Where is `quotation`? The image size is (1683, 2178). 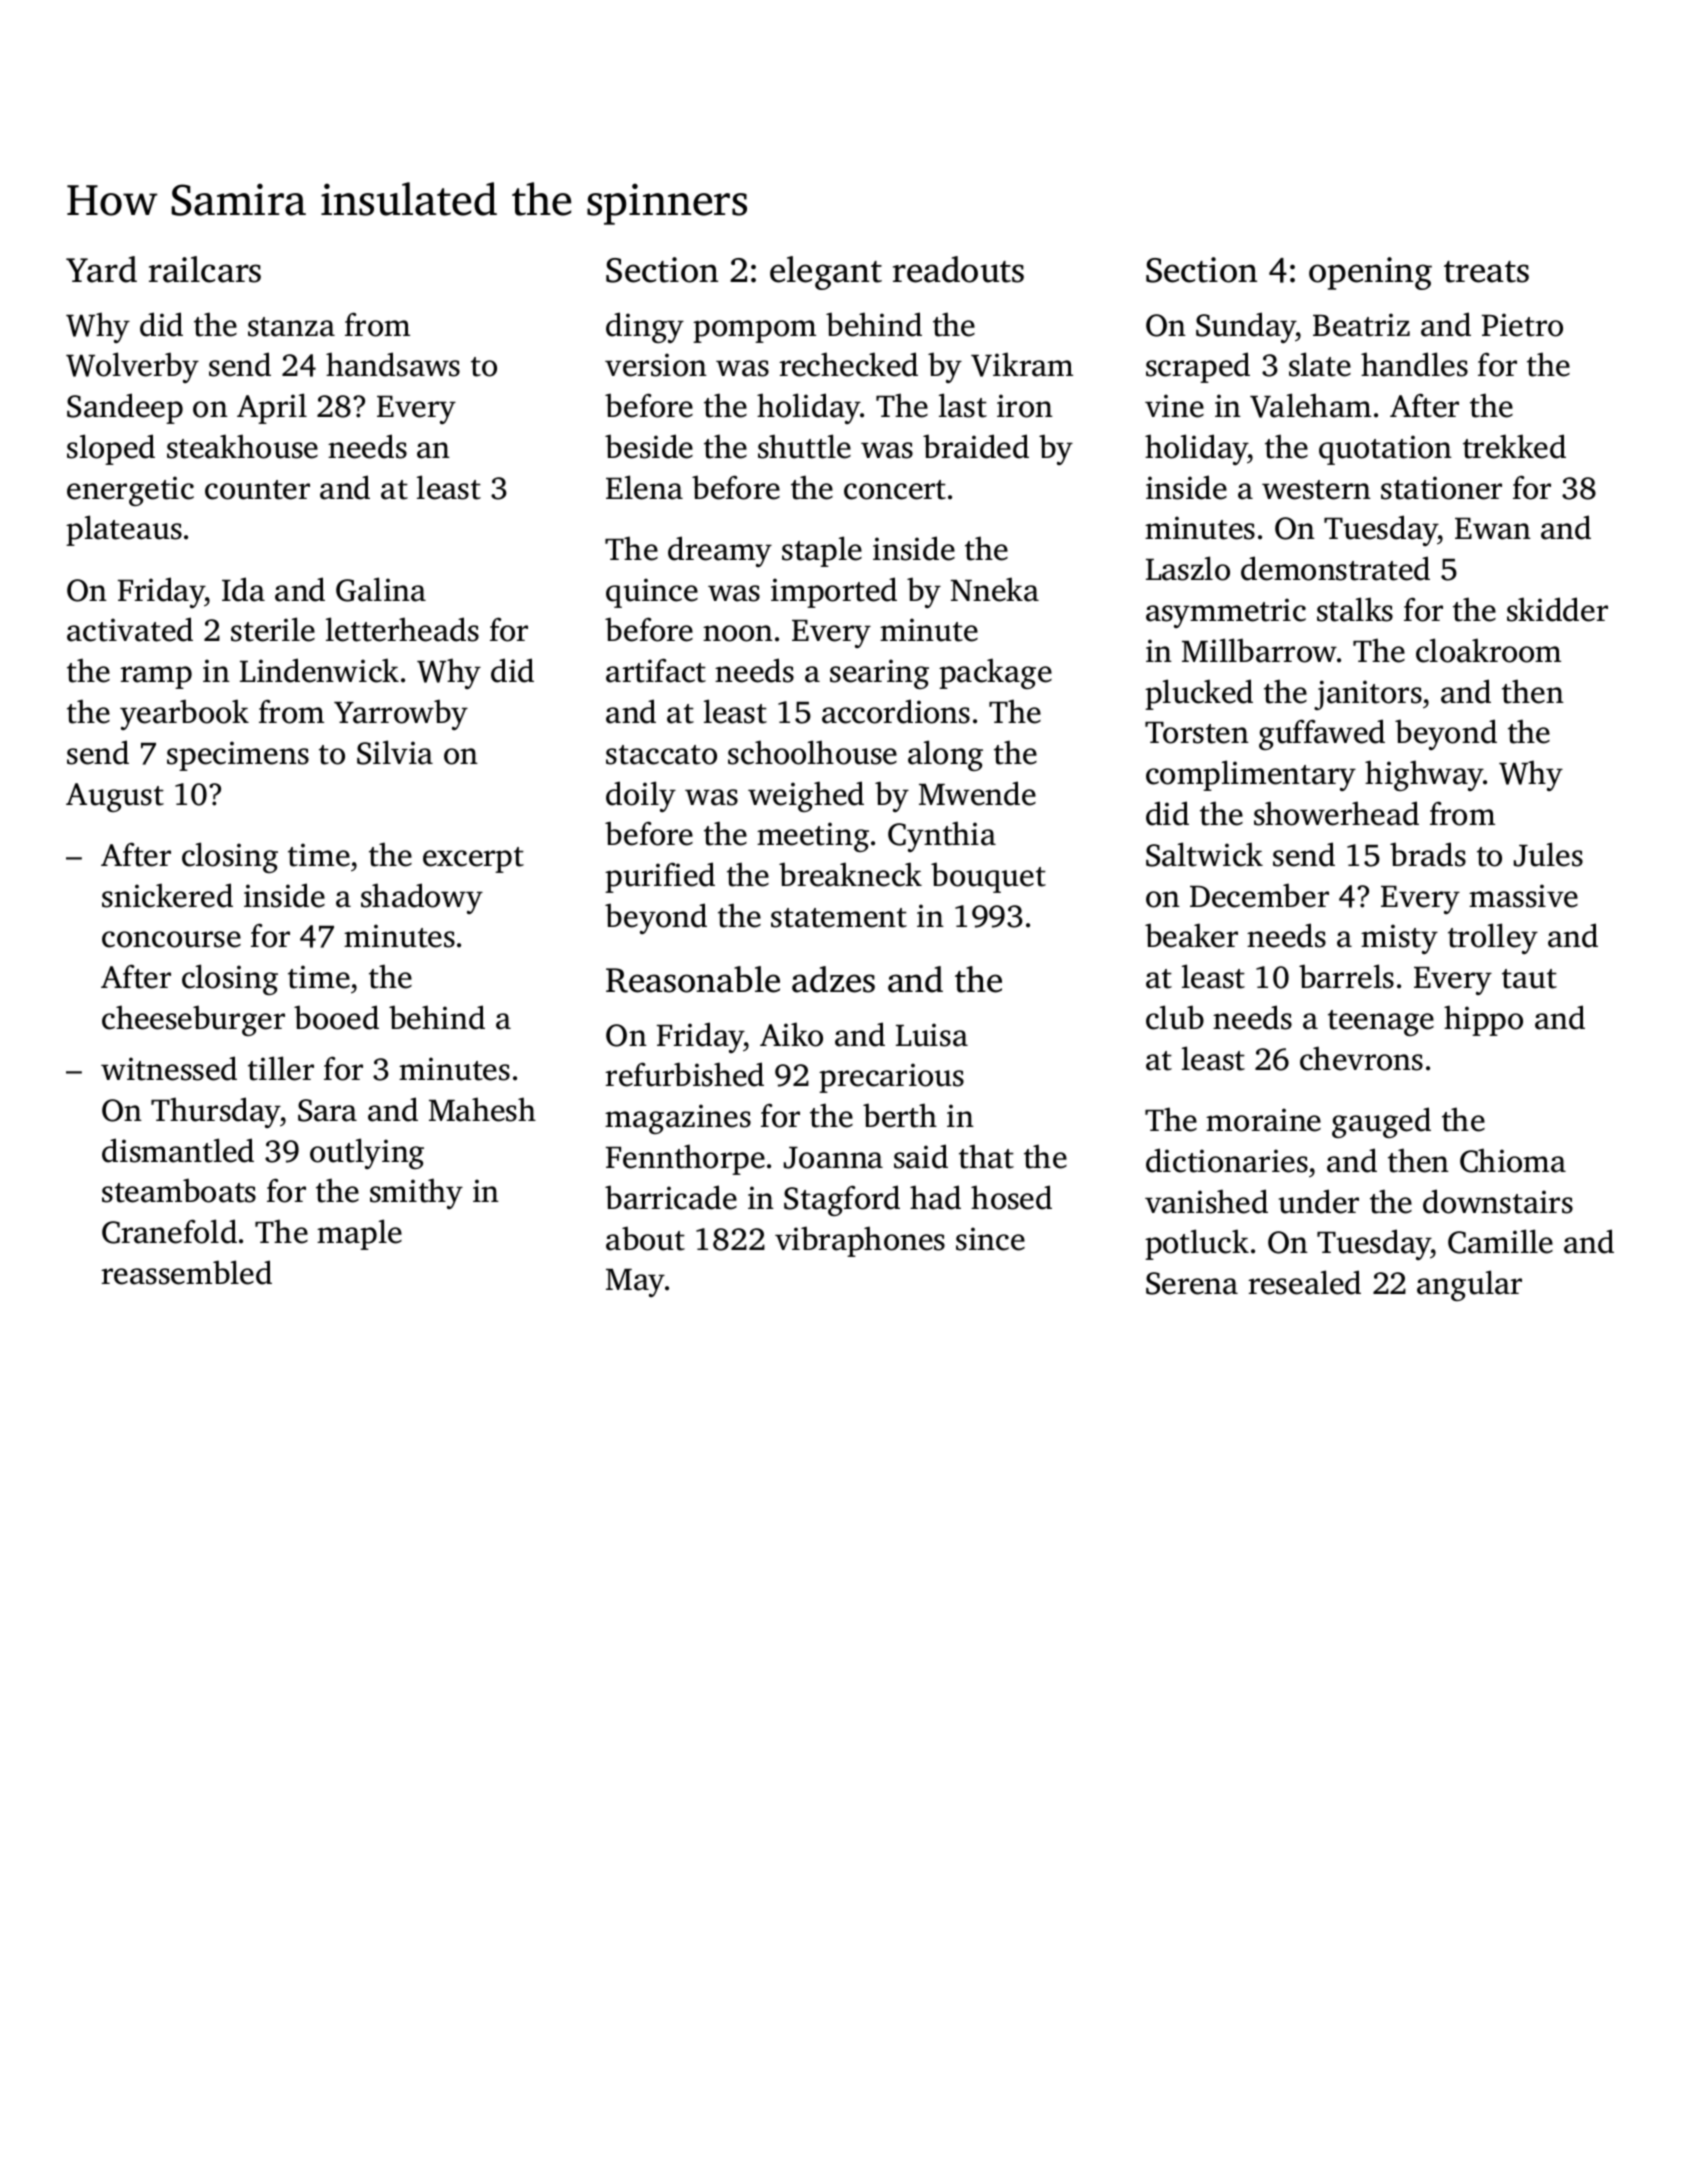 quotation is located at coordinates (1385, 450).
